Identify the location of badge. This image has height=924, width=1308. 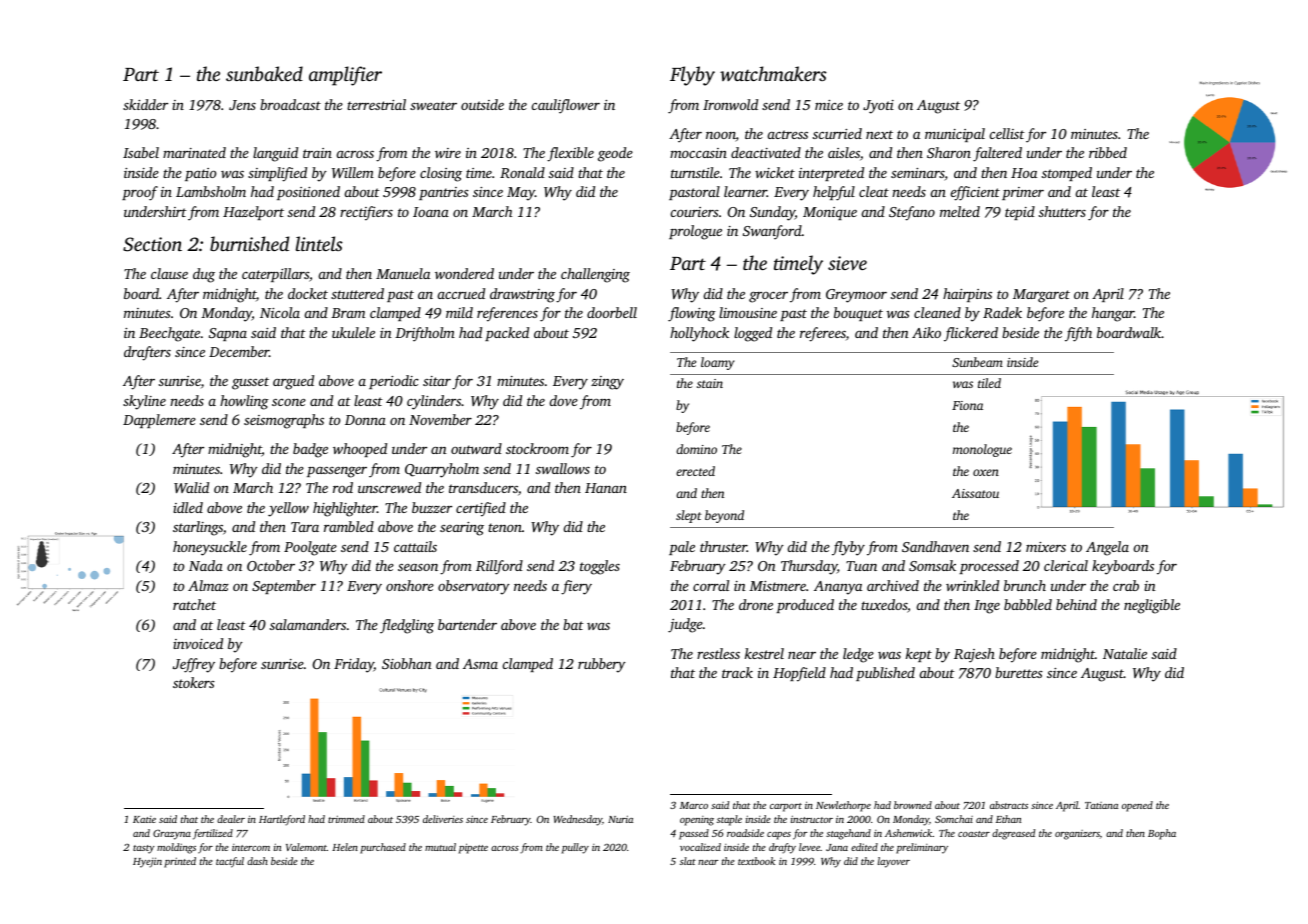
(310, 450).
